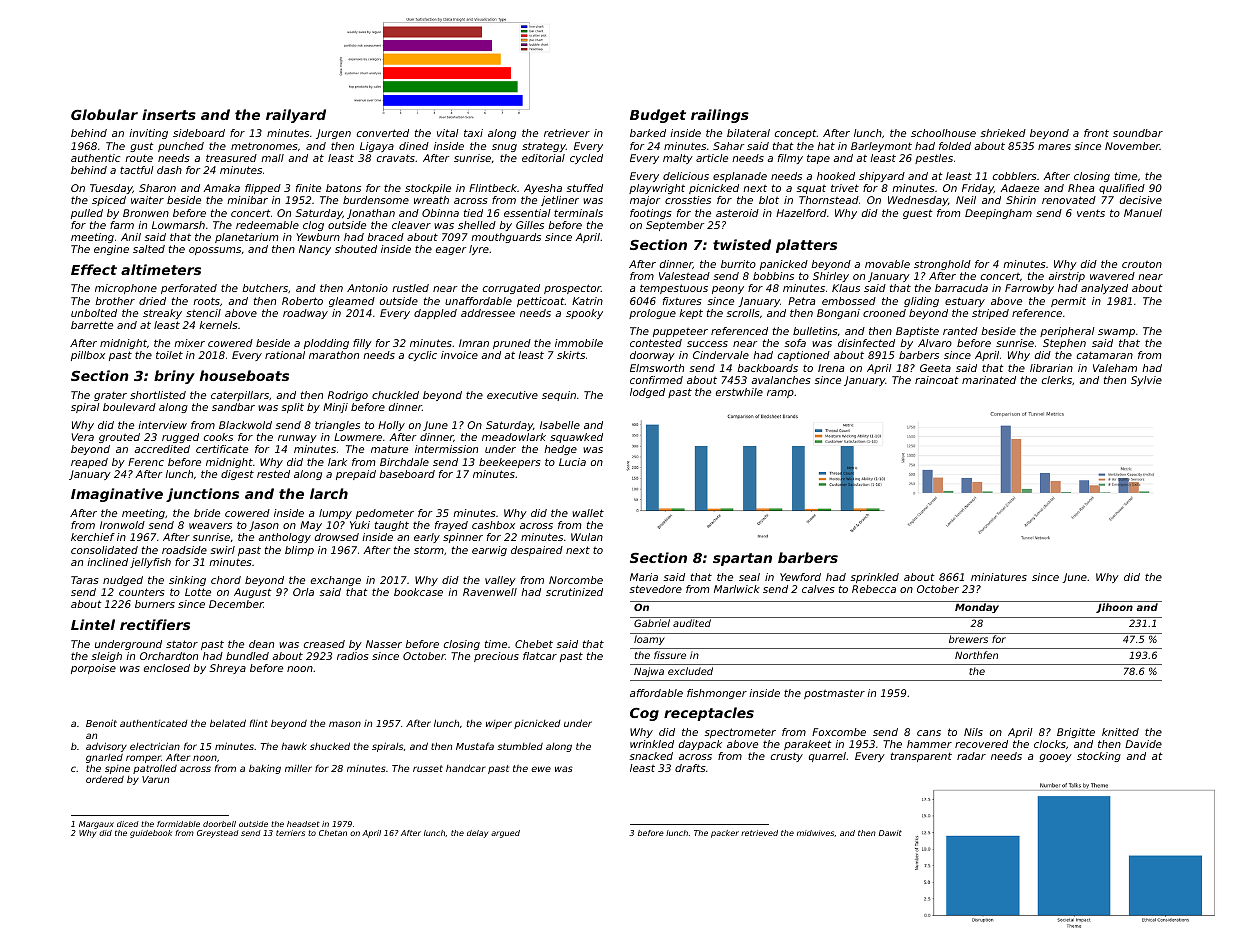  What do you see at coordinates (1076, 733) in the screenshot?
I see `Brigitte` at bounding box center [1076, 733].
